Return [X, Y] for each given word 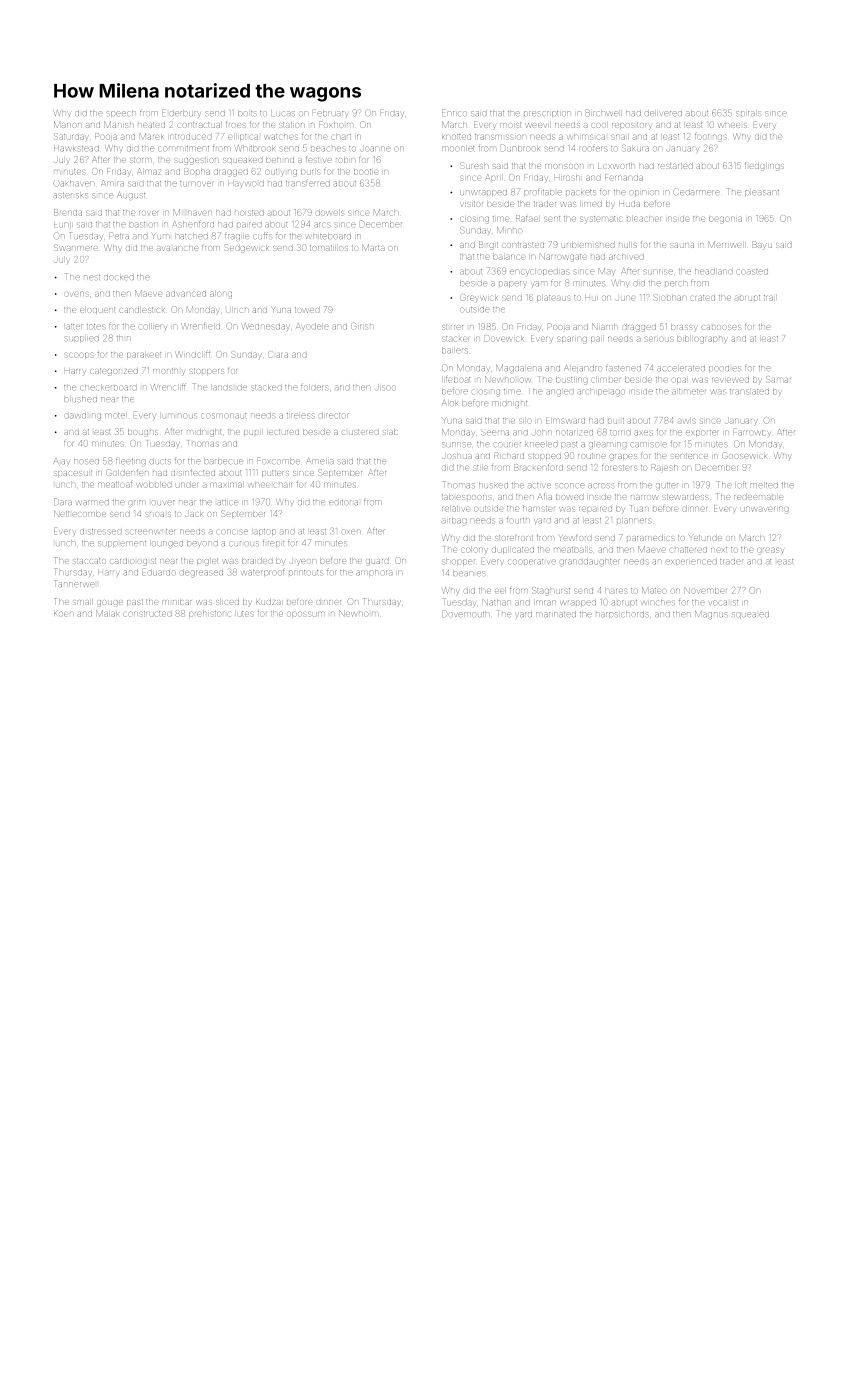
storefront [514, 538]
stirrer [452, 327]
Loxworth [616, 166]
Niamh [605, 326]
